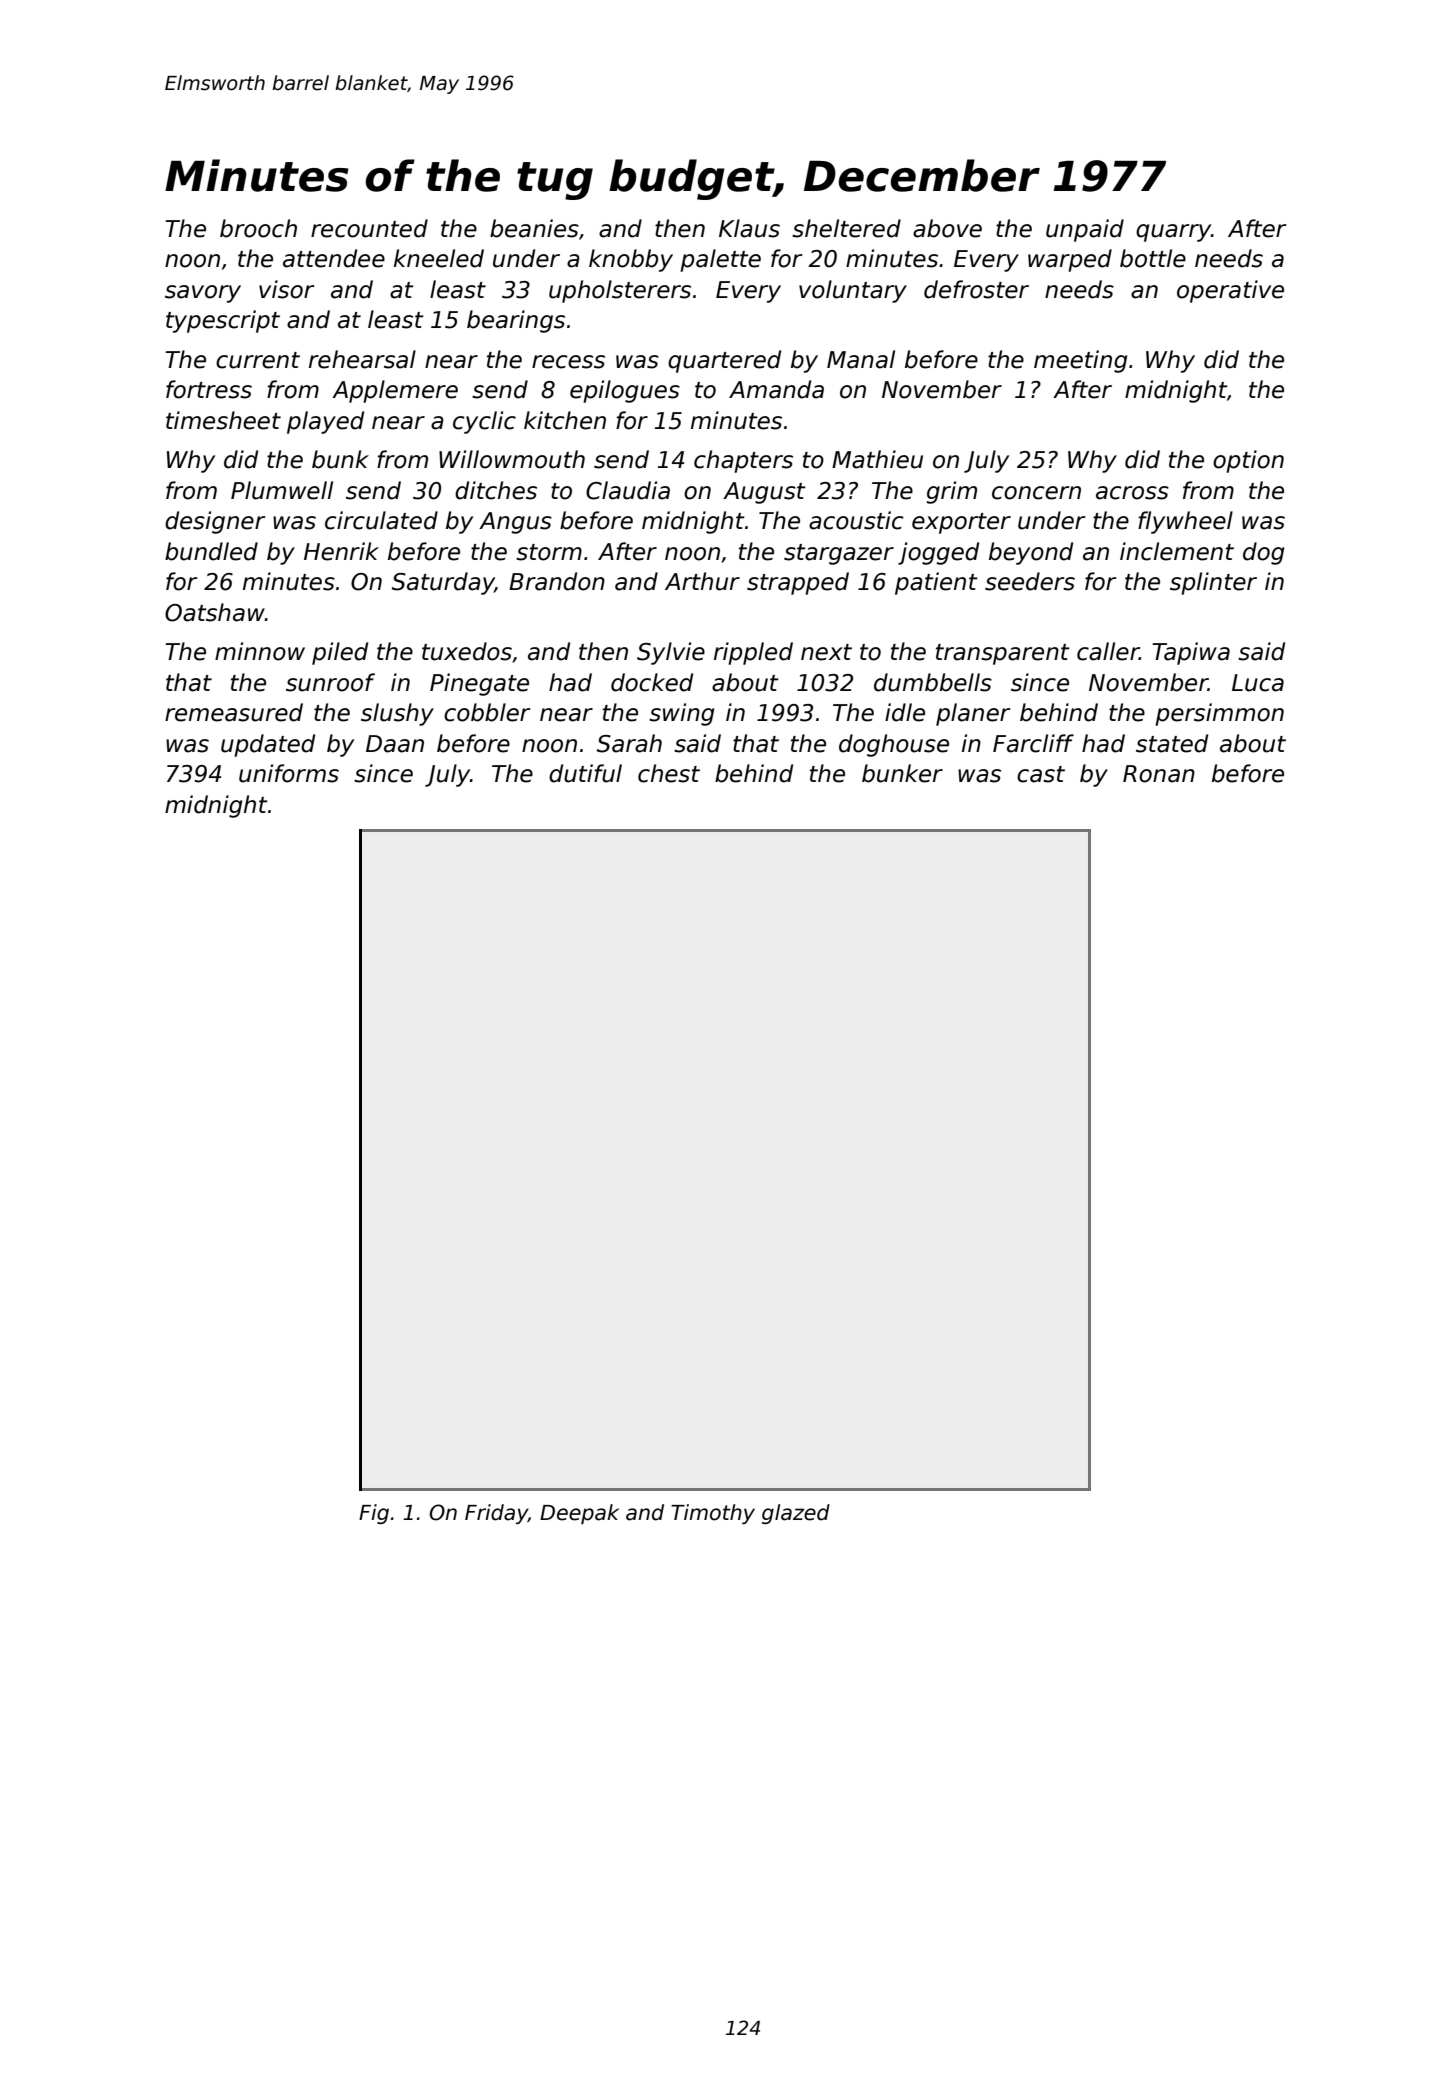 Image resolution: width=1450 pixels, height=2100 pixels. What do you see at coordinates (1173, 233) in the screenshot?
I see `quarry` at bounding box center [1173, 233].
